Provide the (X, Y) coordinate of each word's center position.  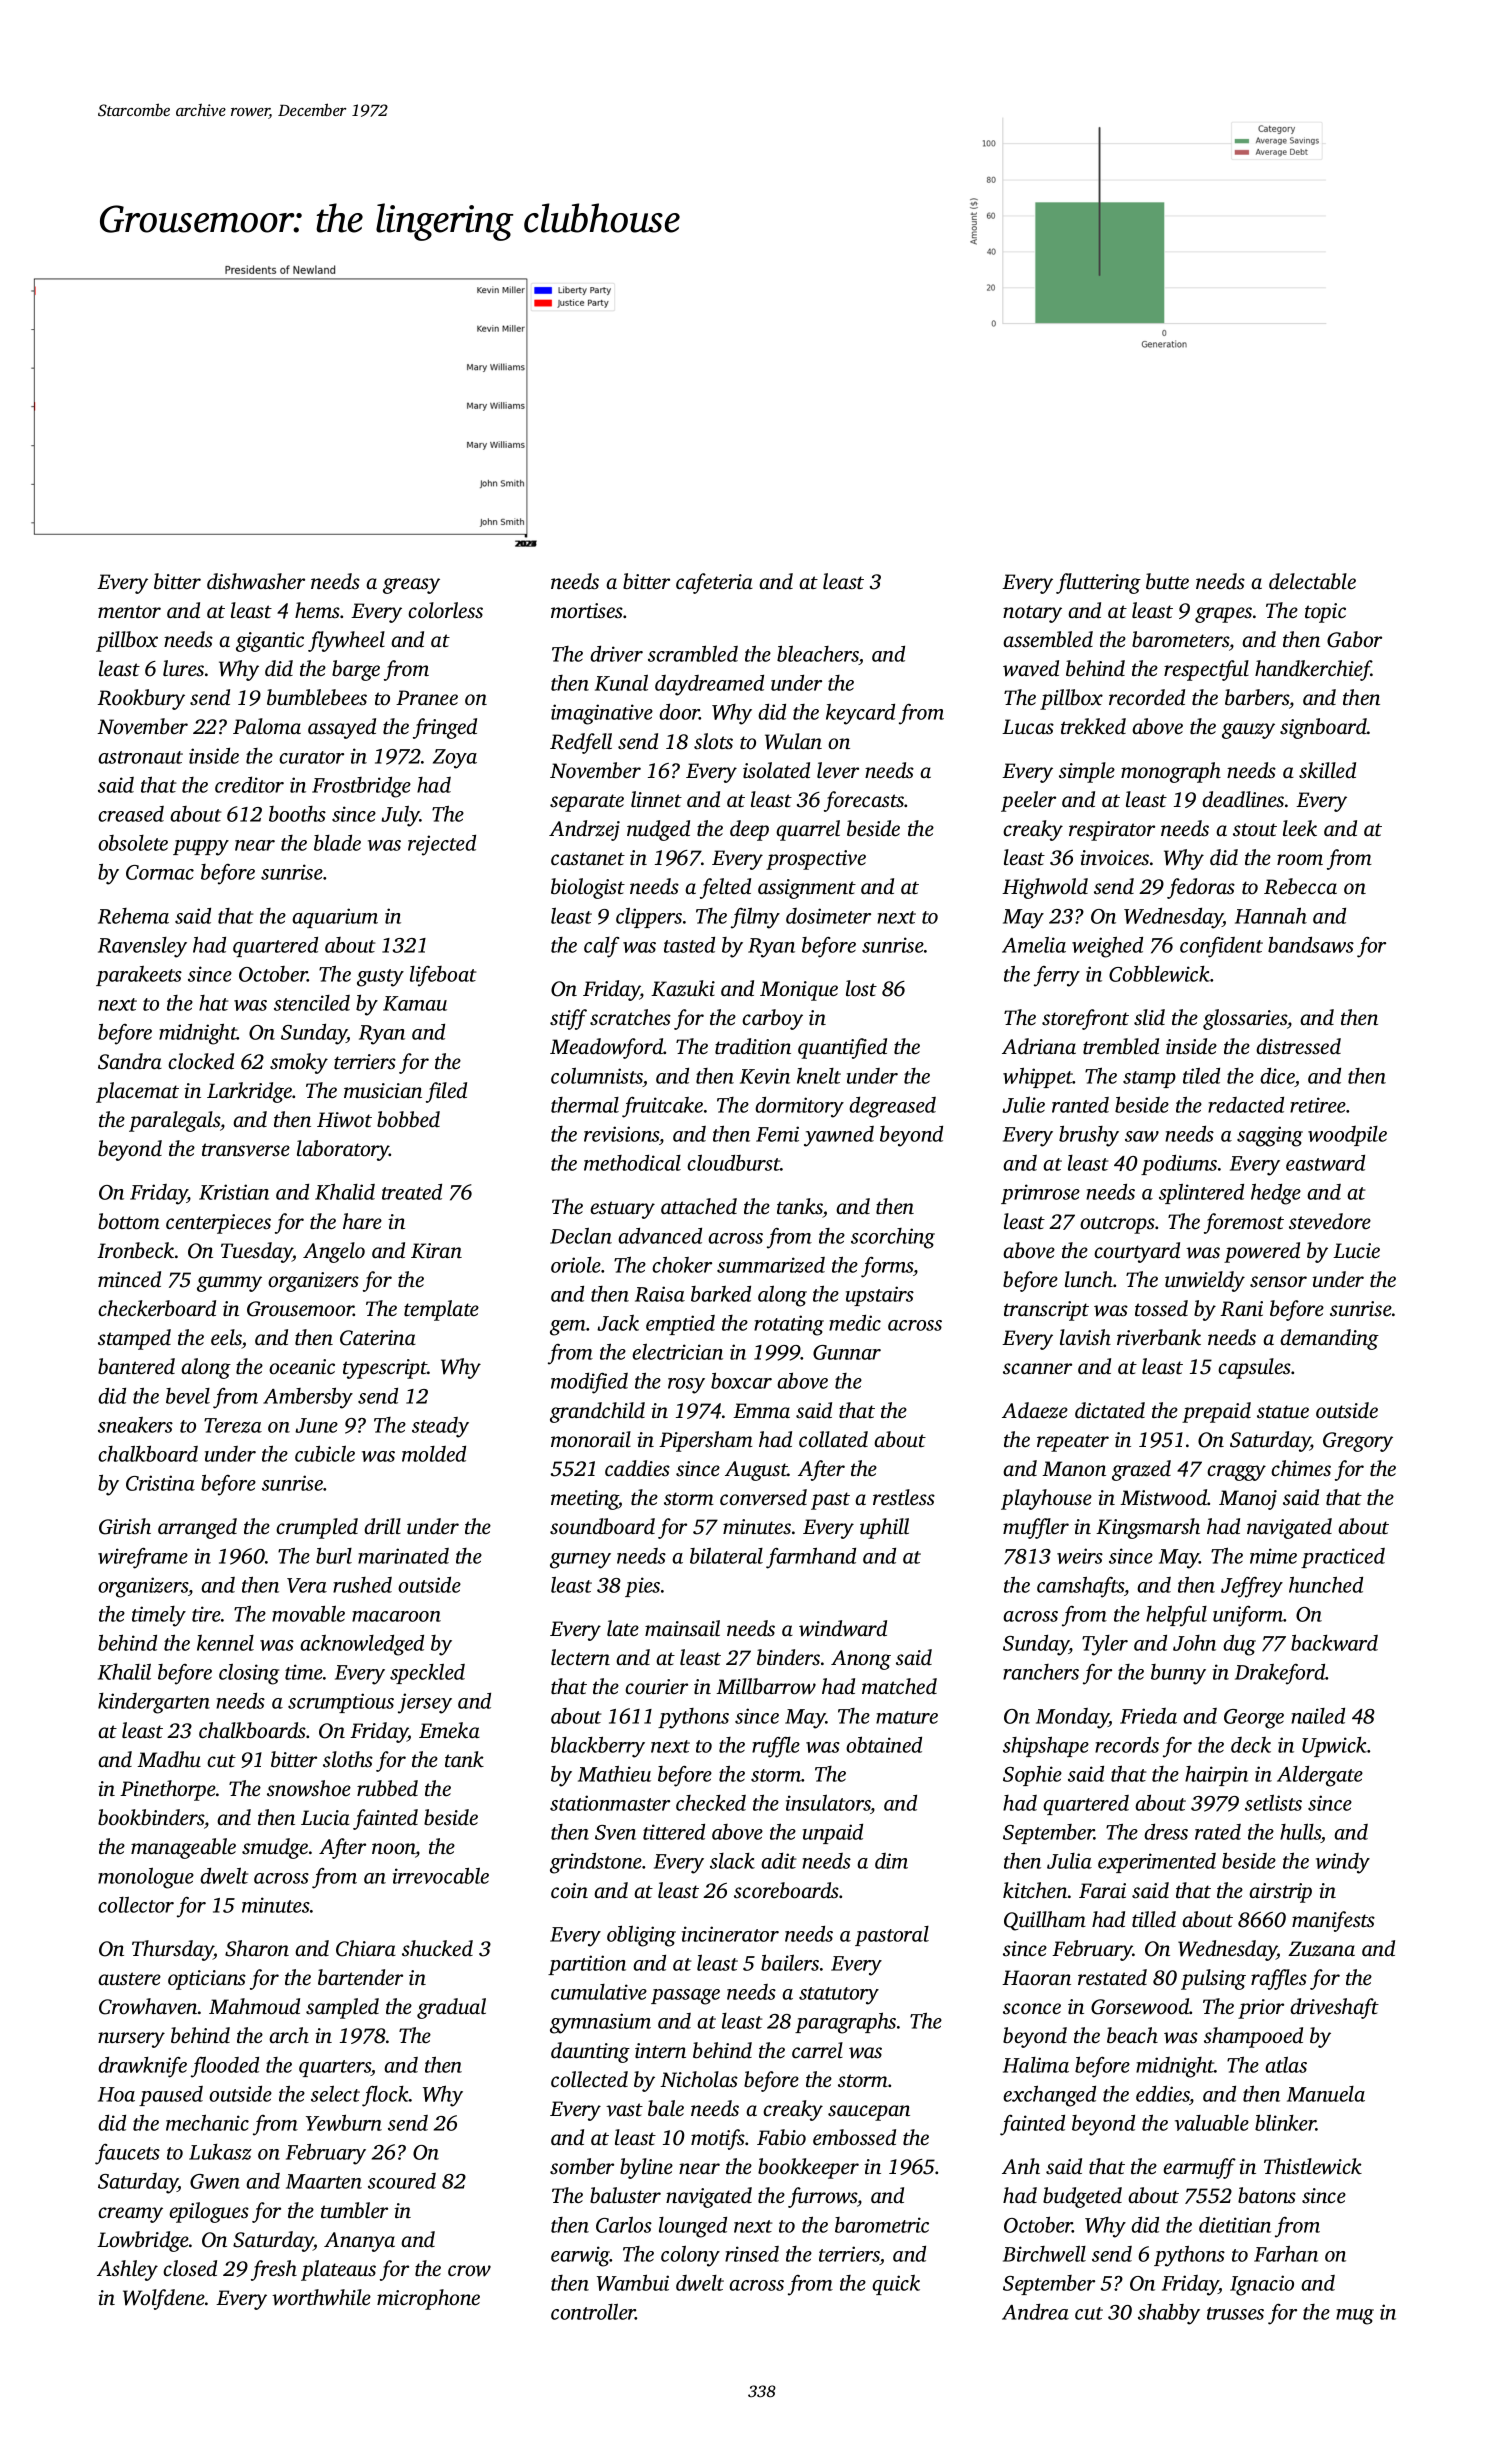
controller (593, 2311)
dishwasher (256, 581)
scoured (402, 2181)
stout (1255, 829)
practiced (1343, 1558)
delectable (1312, 581)
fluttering (1098, 583)
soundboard (602, 1526)
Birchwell (1044, 2253)
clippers (649, 917)
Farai (1102, 1890)
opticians (207, 1980)
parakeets (139, 976)
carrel (817, 2050)
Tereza (233, 1425)
